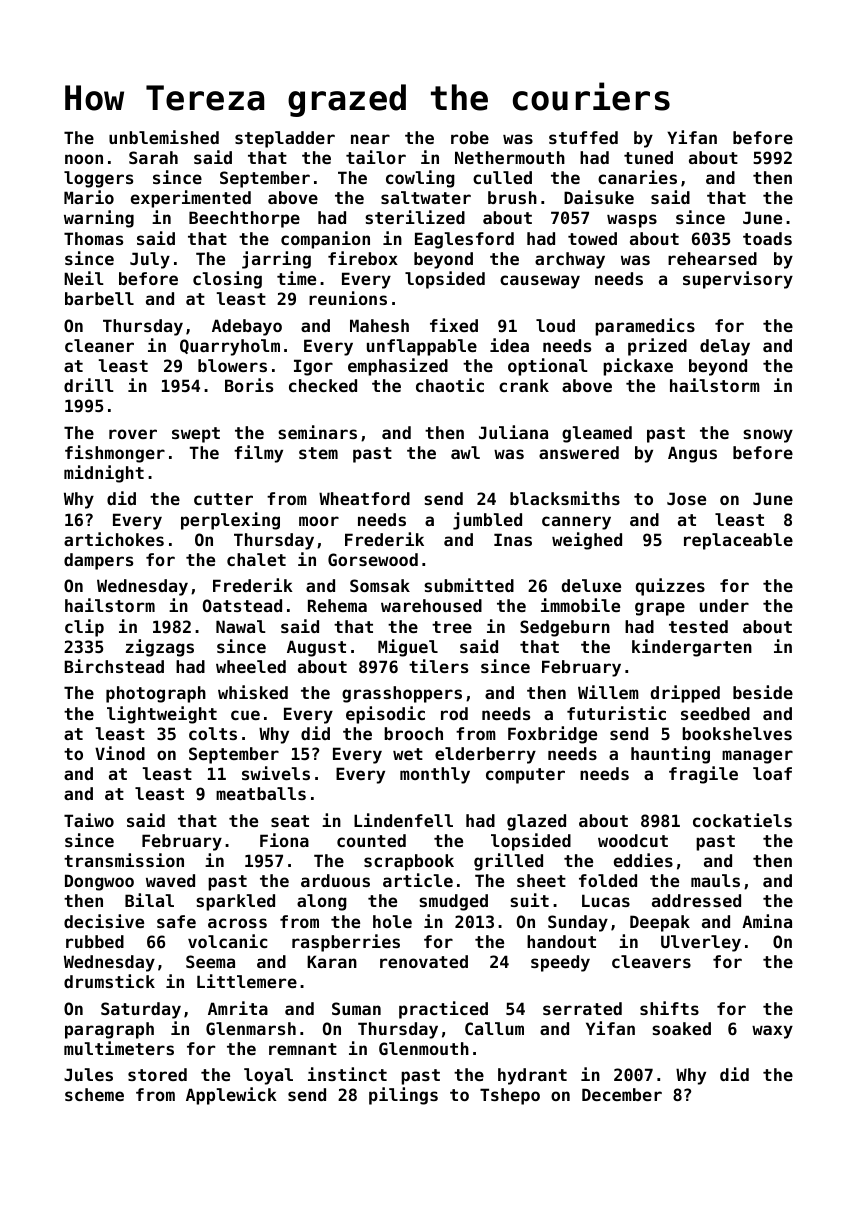 The image size is (857, 1215). What do you see at coordinates (335, 880) in the page?
I see `arduous` at bounding box center [335, 880].
